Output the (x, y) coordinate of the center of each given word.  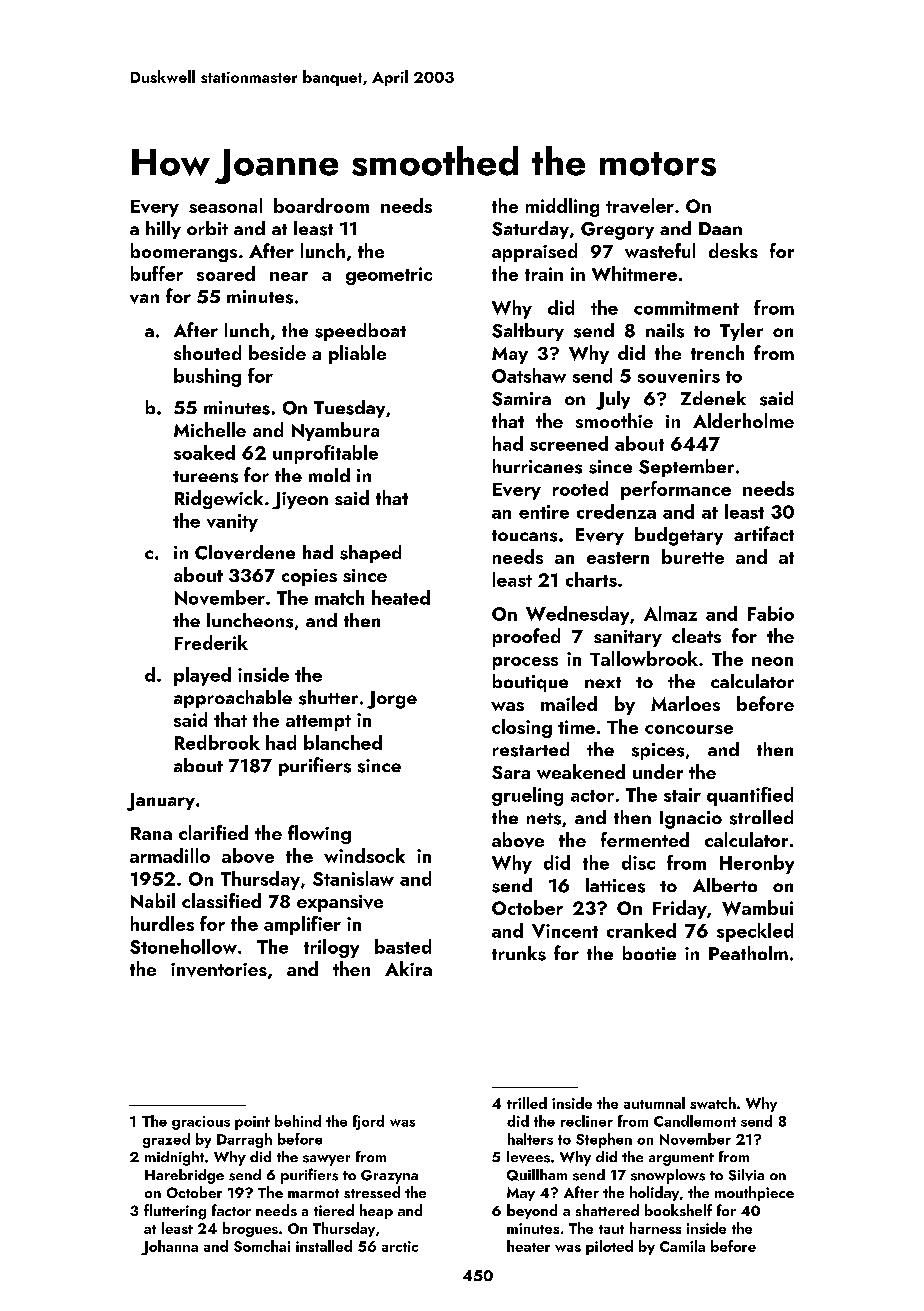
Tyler (741, 332)
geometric (389, 276)
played (202, 676)
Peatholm (748, 953)
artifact (764, 533)
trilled (527, 1103)
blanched (343, 742)
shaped (370, 554)
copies (309, 577)
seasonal (225, 205)
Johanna (169, 1247)
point (252, 1123)
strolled (761, 817)
